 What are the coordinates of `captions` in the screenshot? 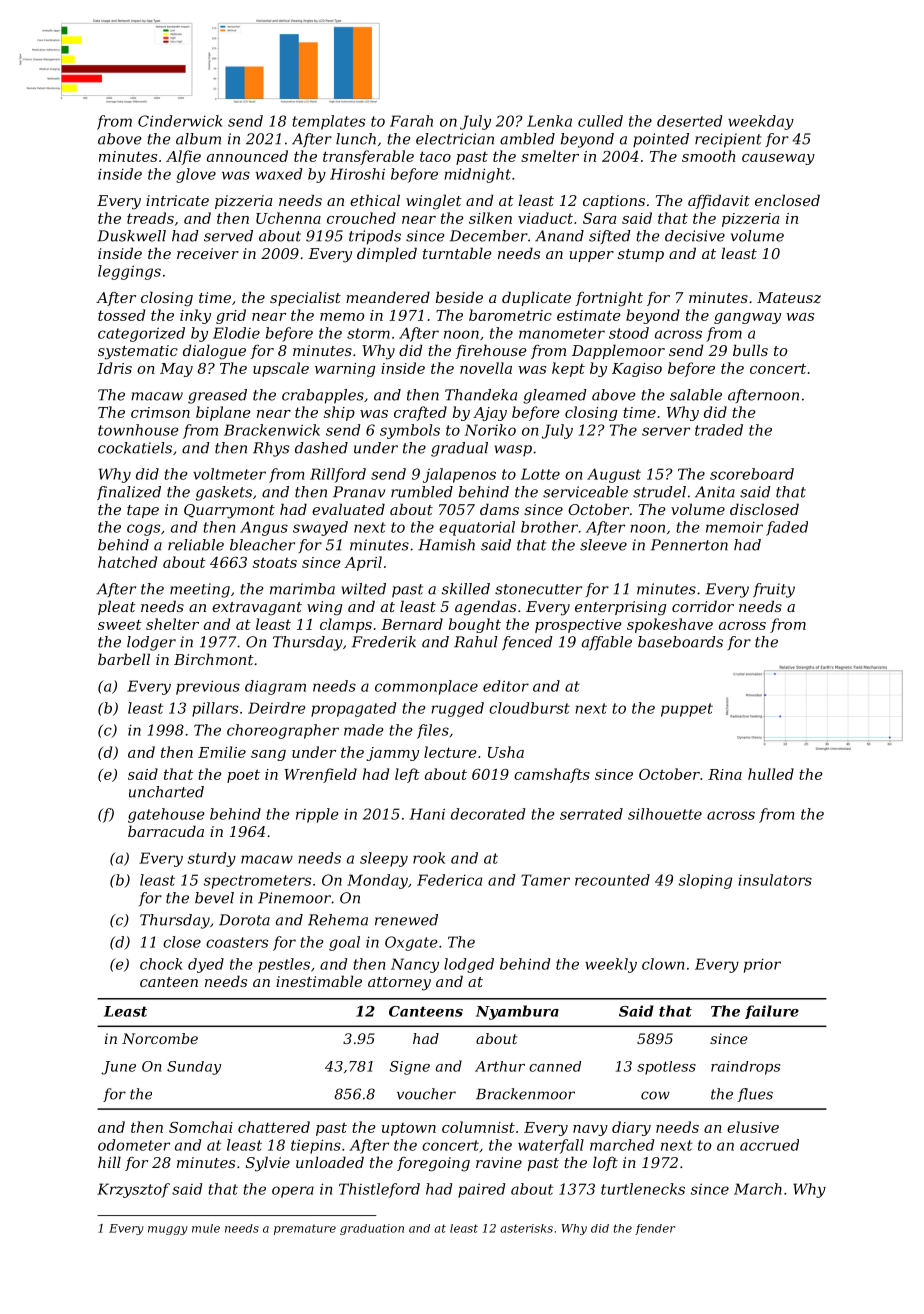 It's located at (614, 202).
